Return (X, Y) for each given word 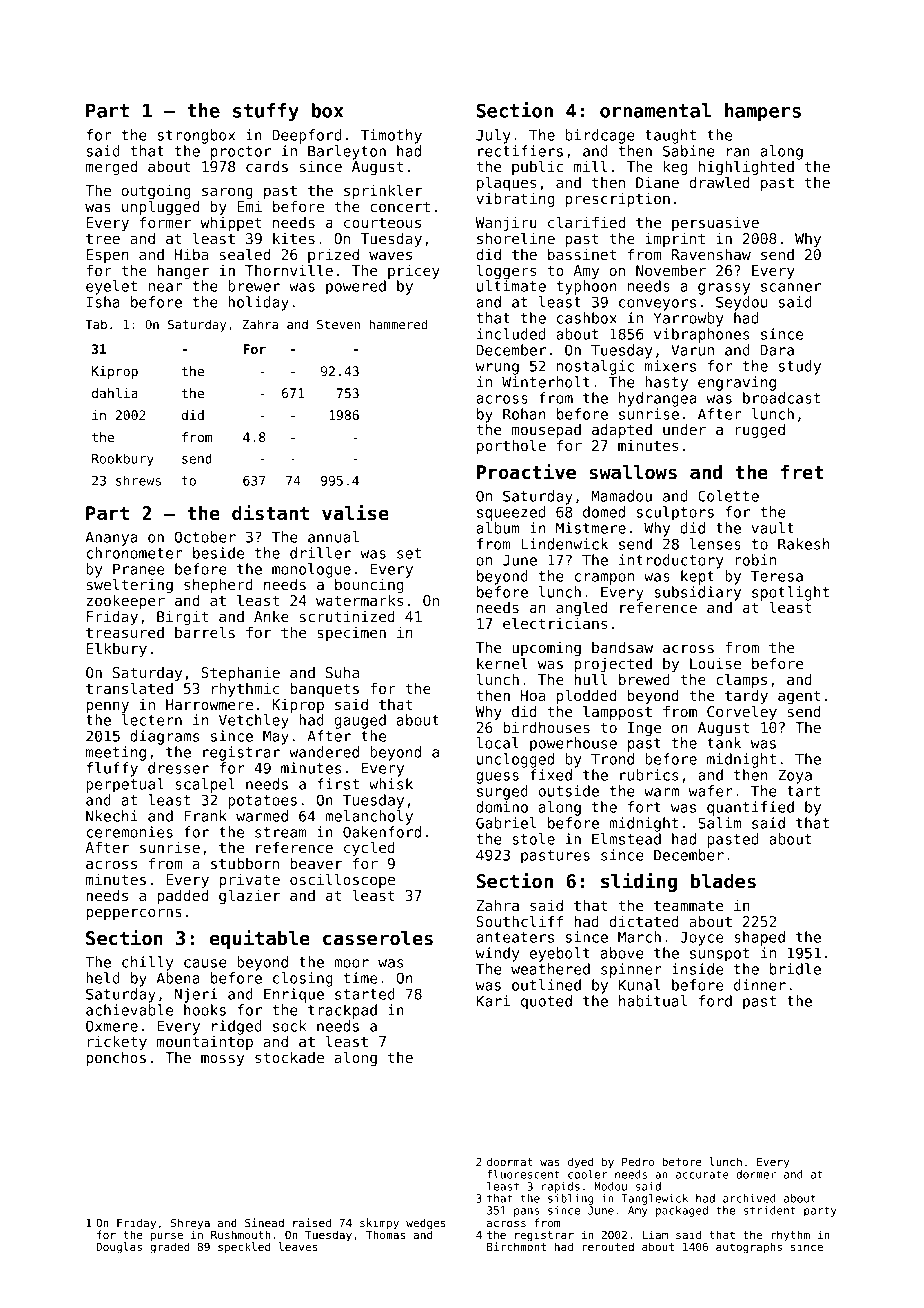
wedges (426, 1224)
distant (270, 513)
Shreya (190, 1224)
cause (205, 963)
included (511, 334)
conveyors (657, 305)
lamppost (617, 712)
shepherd (218, 586)
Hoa (533, 695)
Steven (338, 324)
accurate (702, 1174)
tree (103, 239)
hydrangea (658, 399)
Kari (493, 1001)
